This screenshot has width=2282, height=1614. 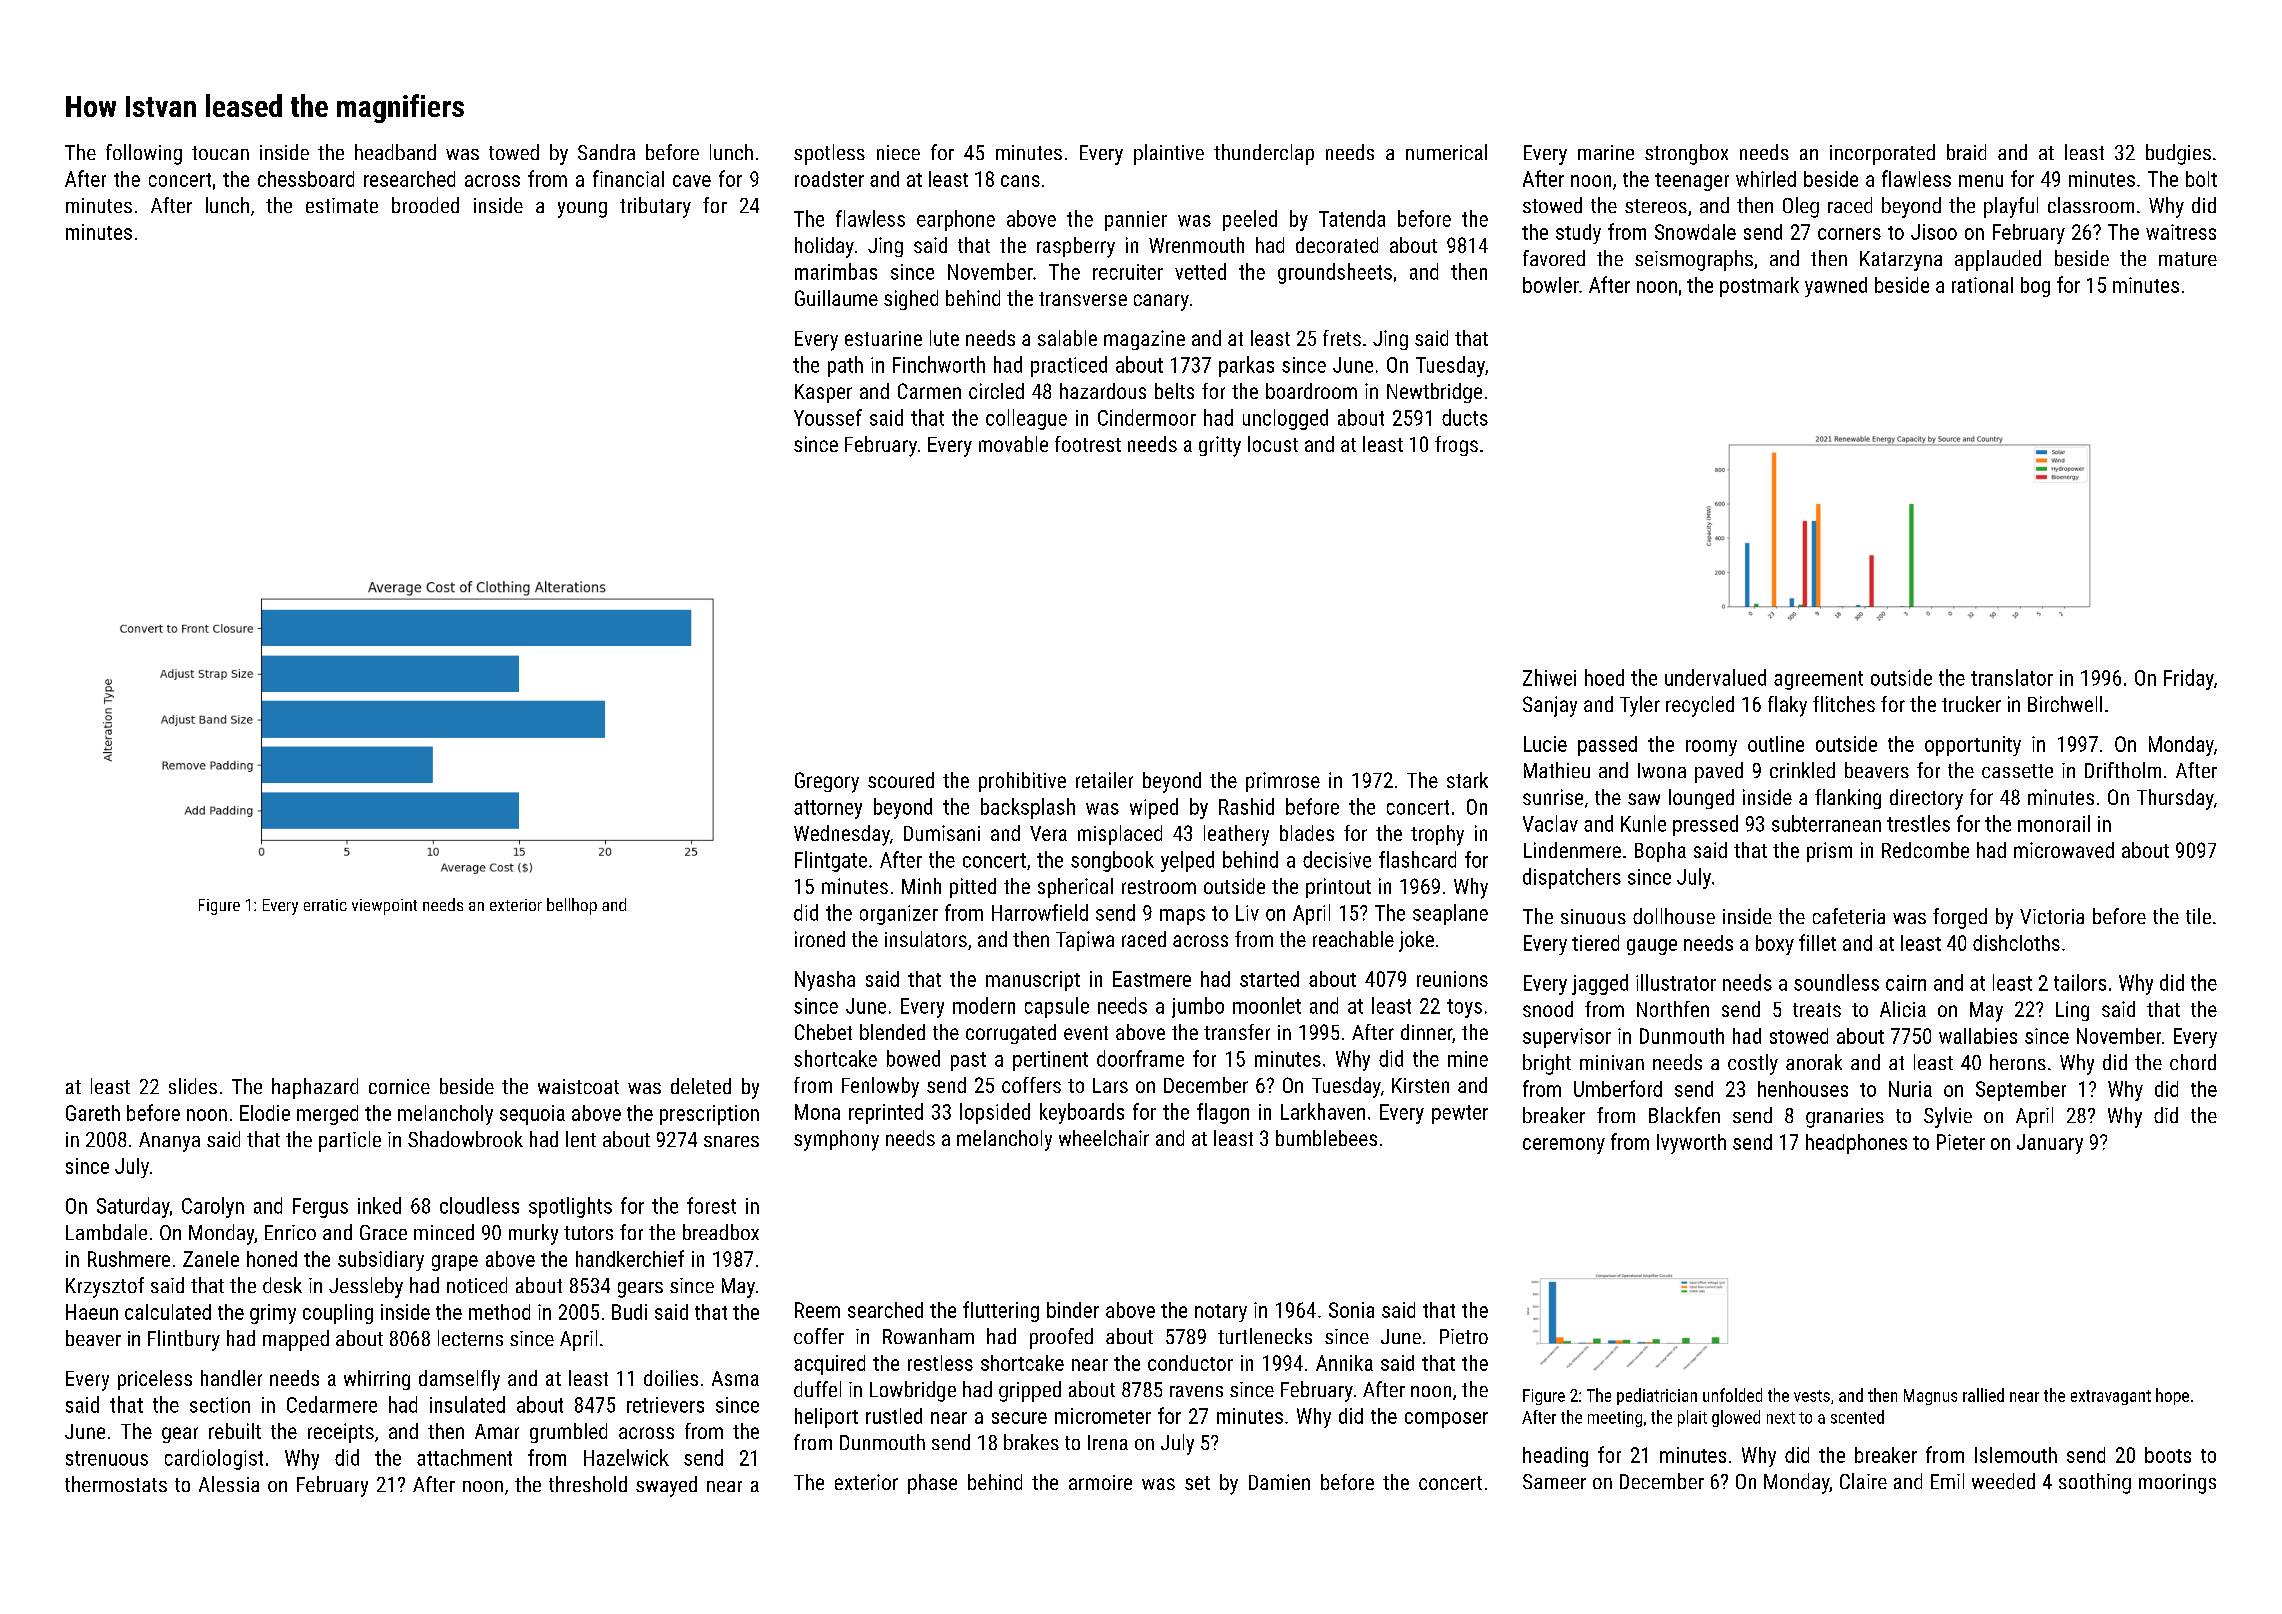 I want to click on hoed, so click(x=1604, y=677).
